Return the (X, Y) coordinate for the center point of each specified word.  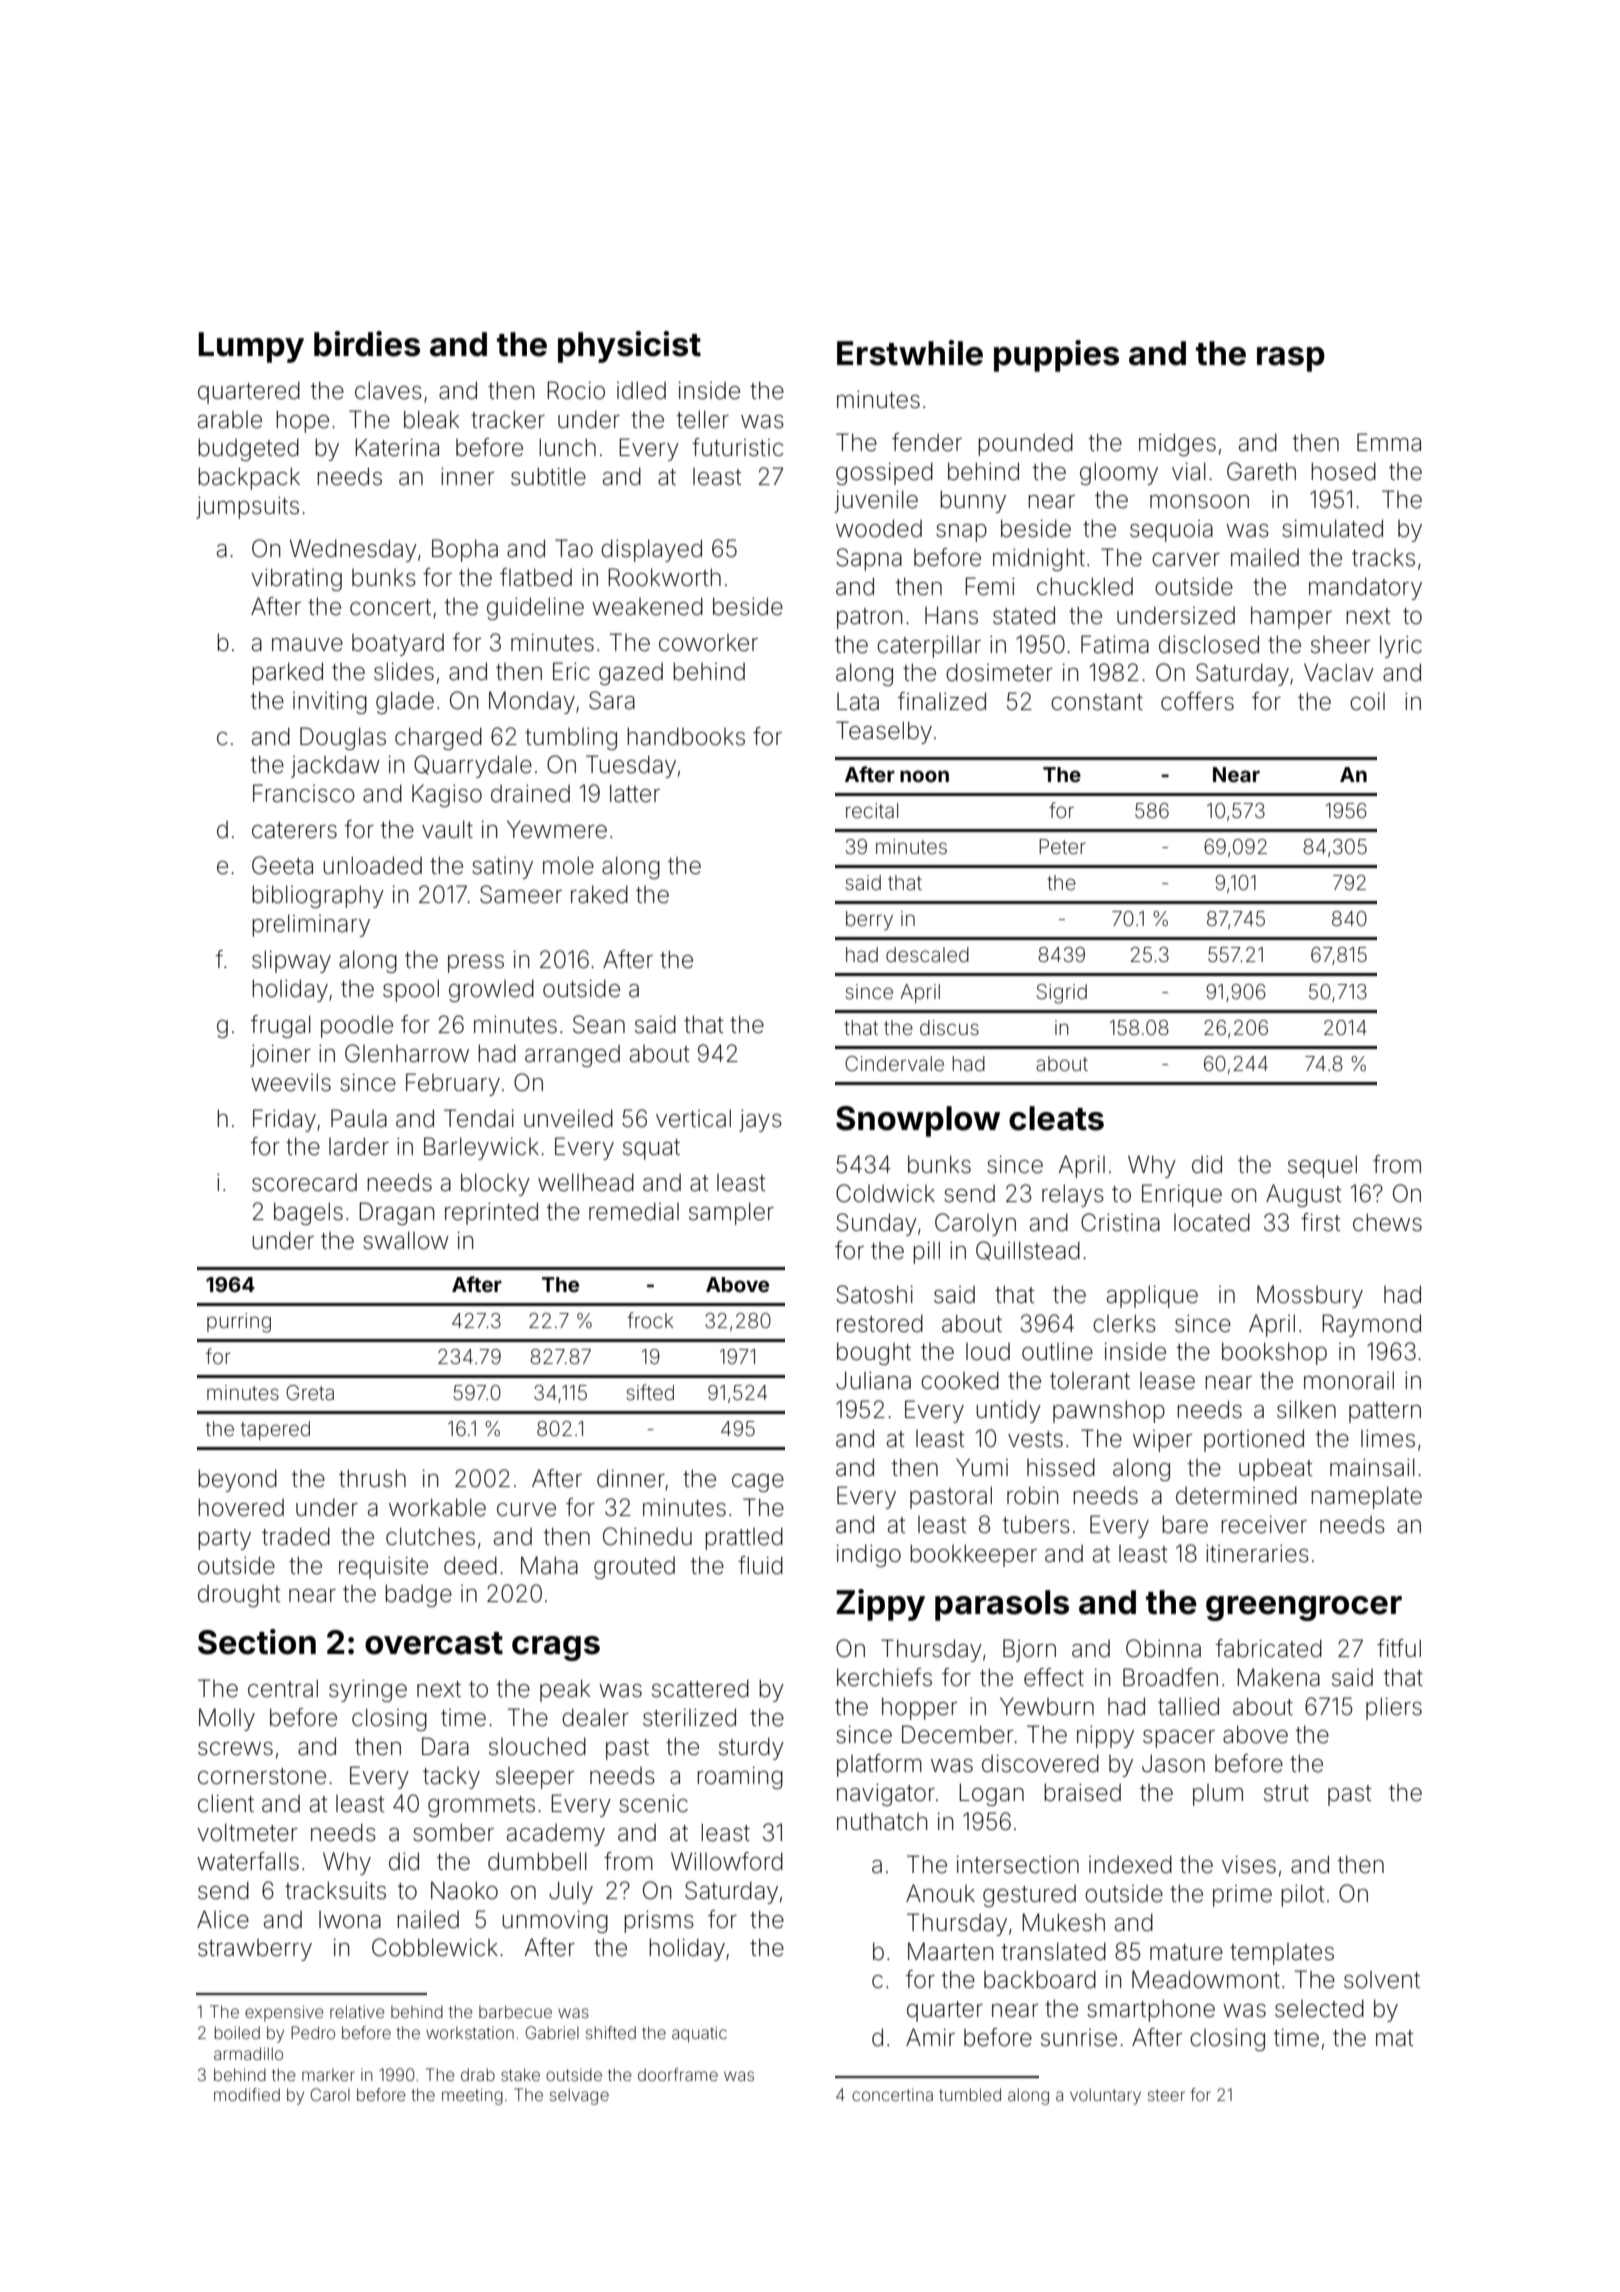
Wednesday (353, 550)
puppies (1056, 356)
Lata (858, 702)
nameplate (1366, 1497)
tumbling (571, 739)
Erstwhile (910, 353)
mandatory (1365, 588)
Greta (310, 1392)
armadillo (248, 2053)
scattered (700, 1688)
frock (650, 1320)
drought (239, 1596)
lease (1167, 1381)
